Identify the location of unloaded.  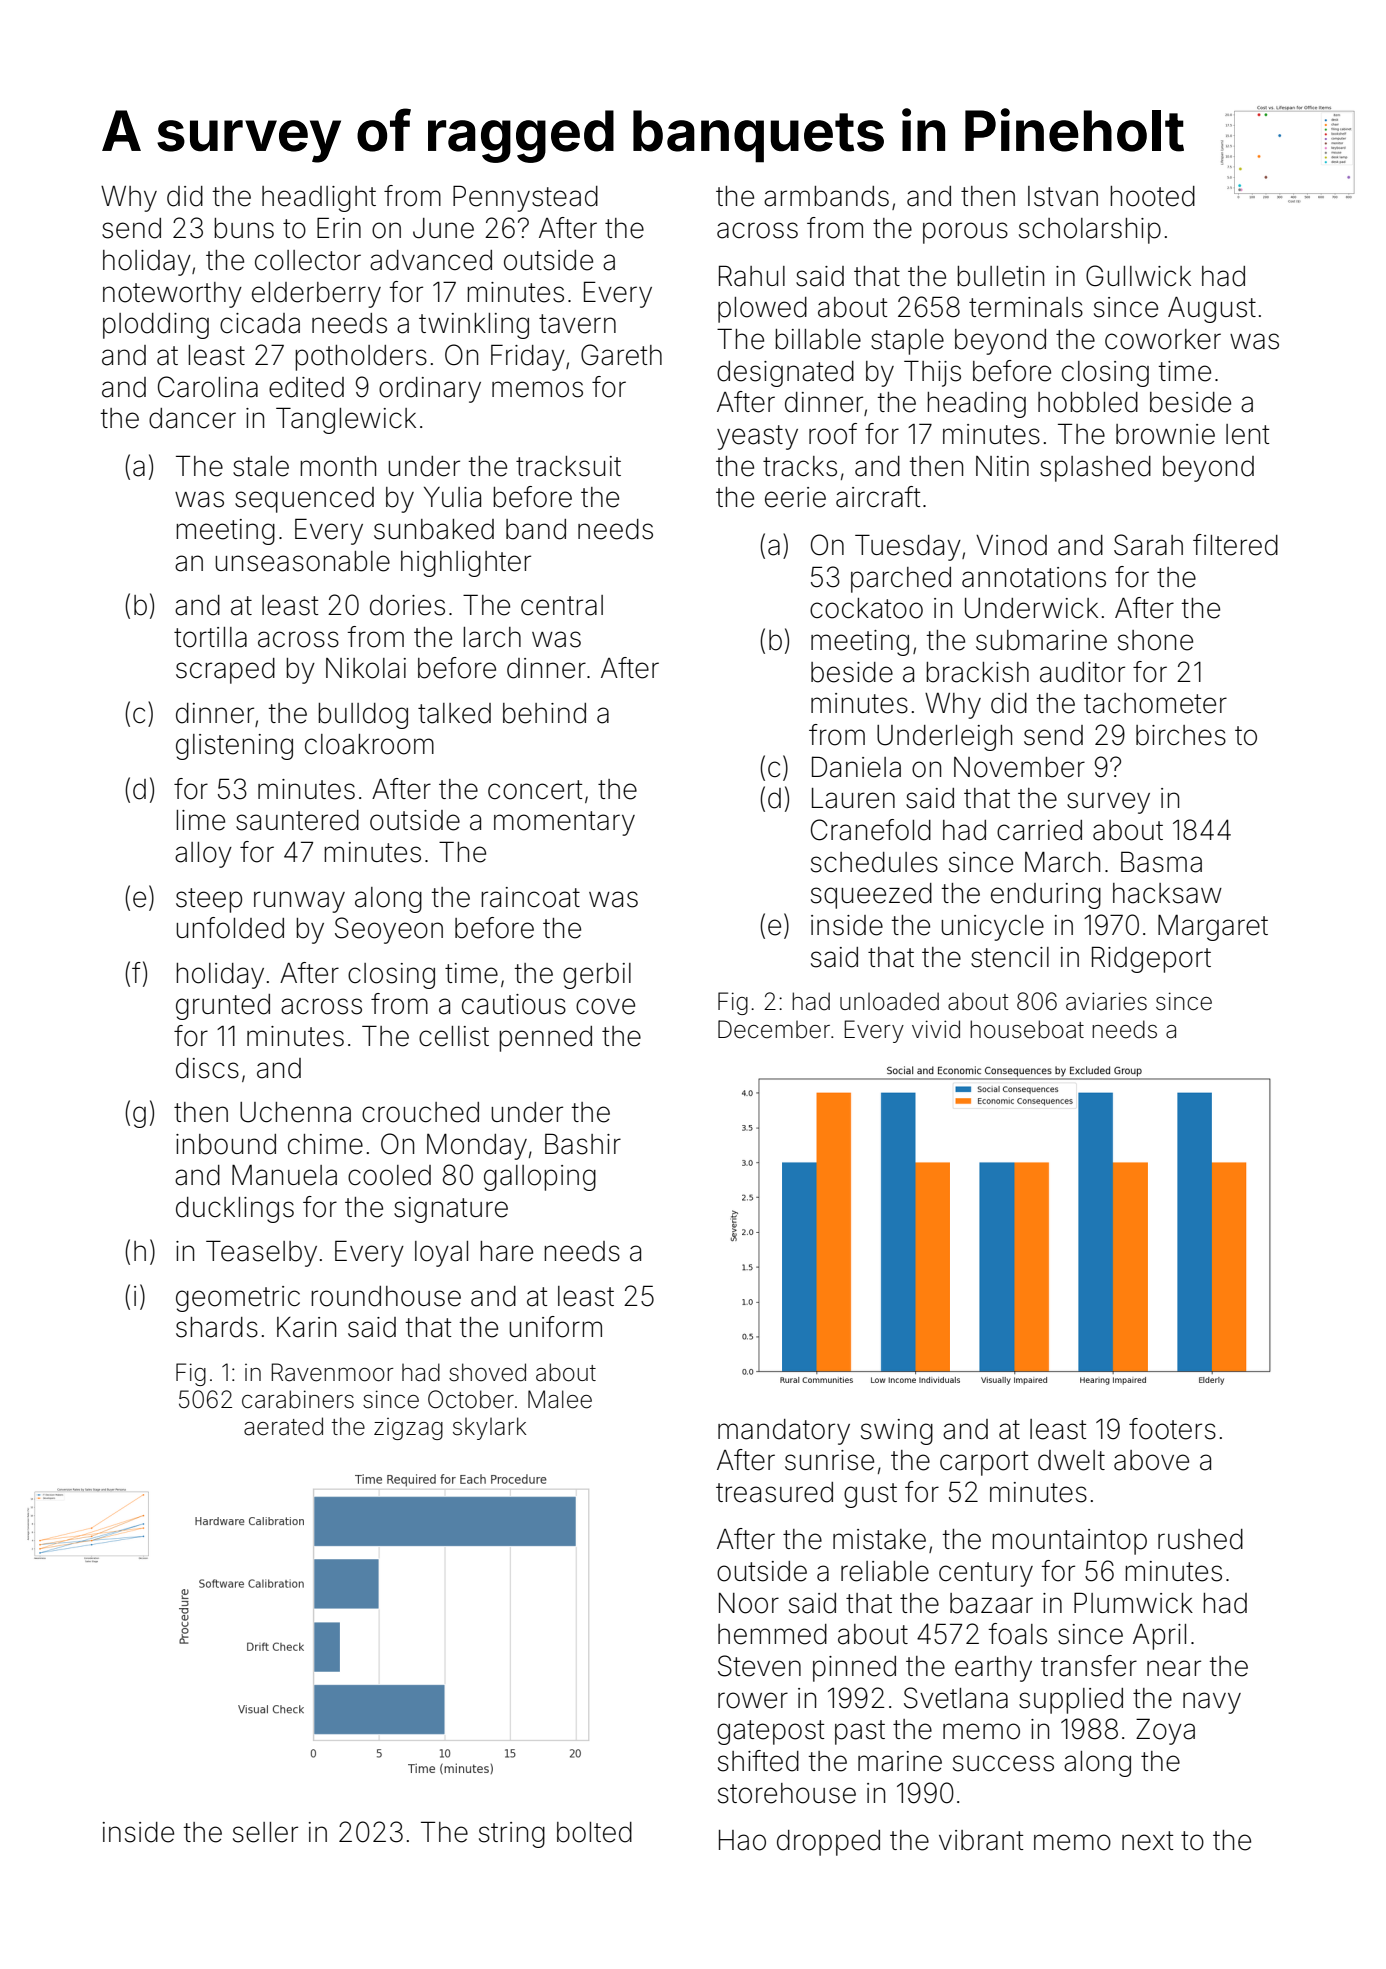
(889, 1001).
